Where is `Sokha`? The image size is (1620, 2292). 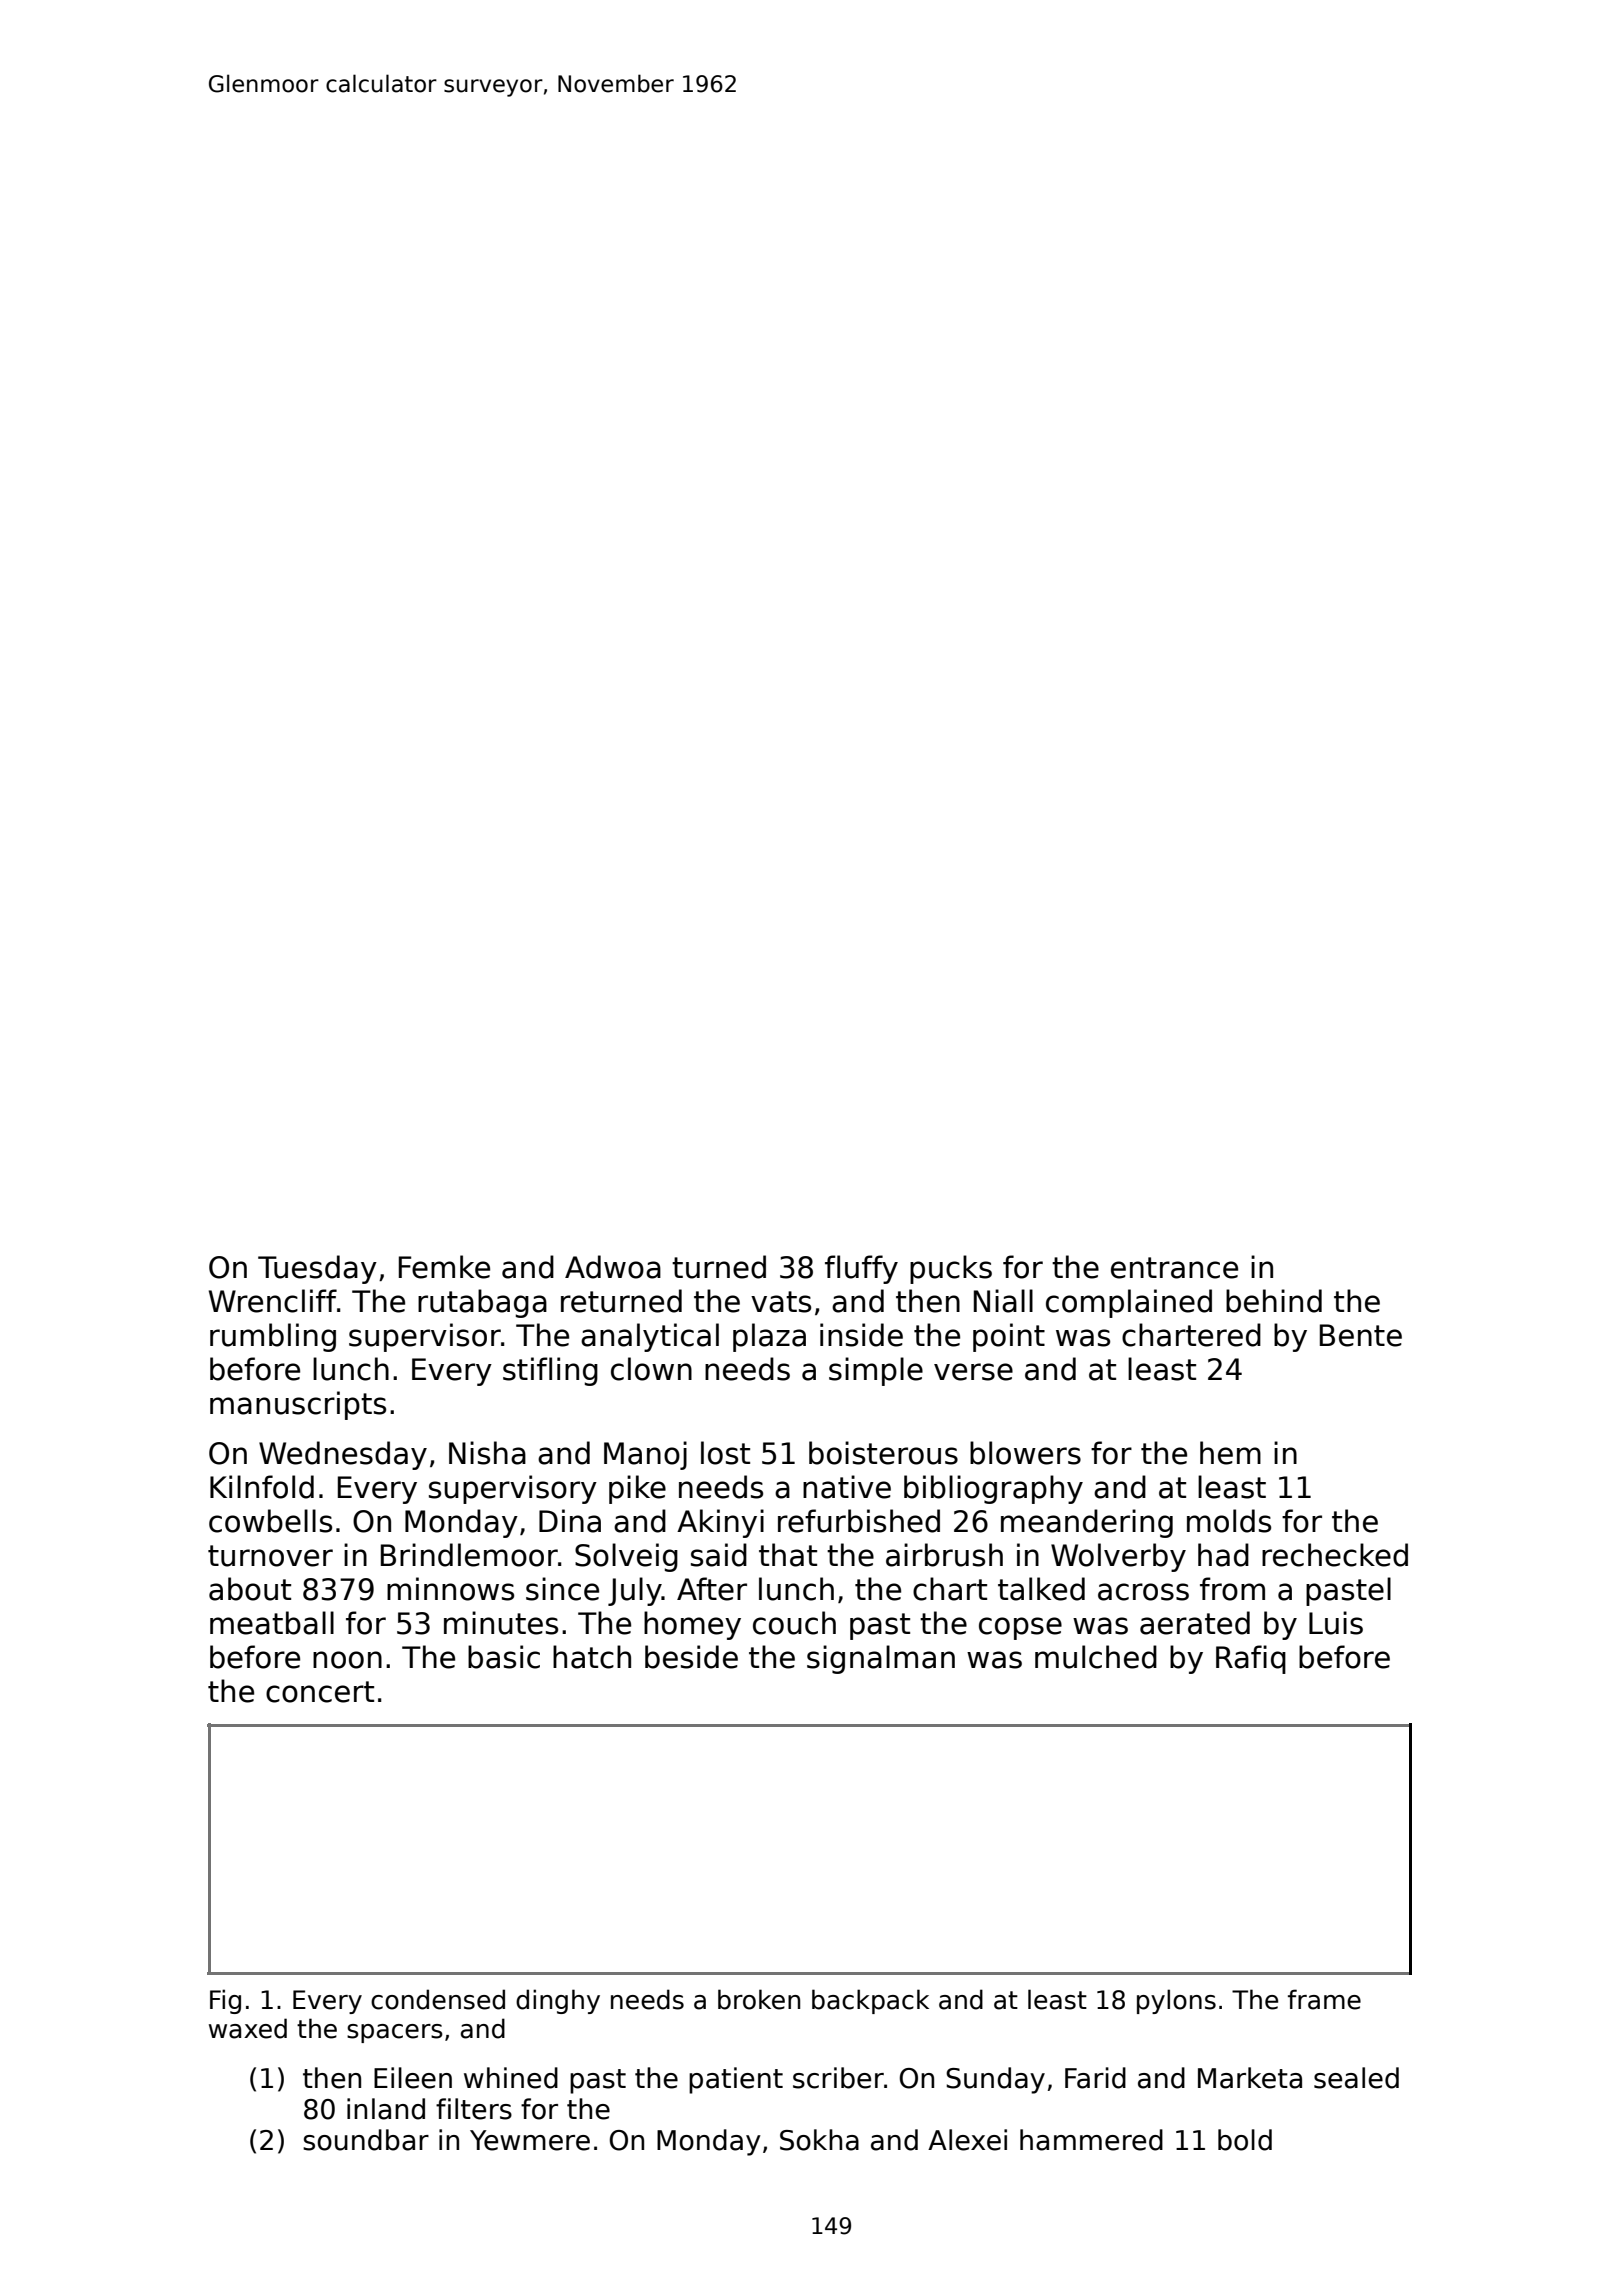
Sokha is located at coordinates (819, 2140).
